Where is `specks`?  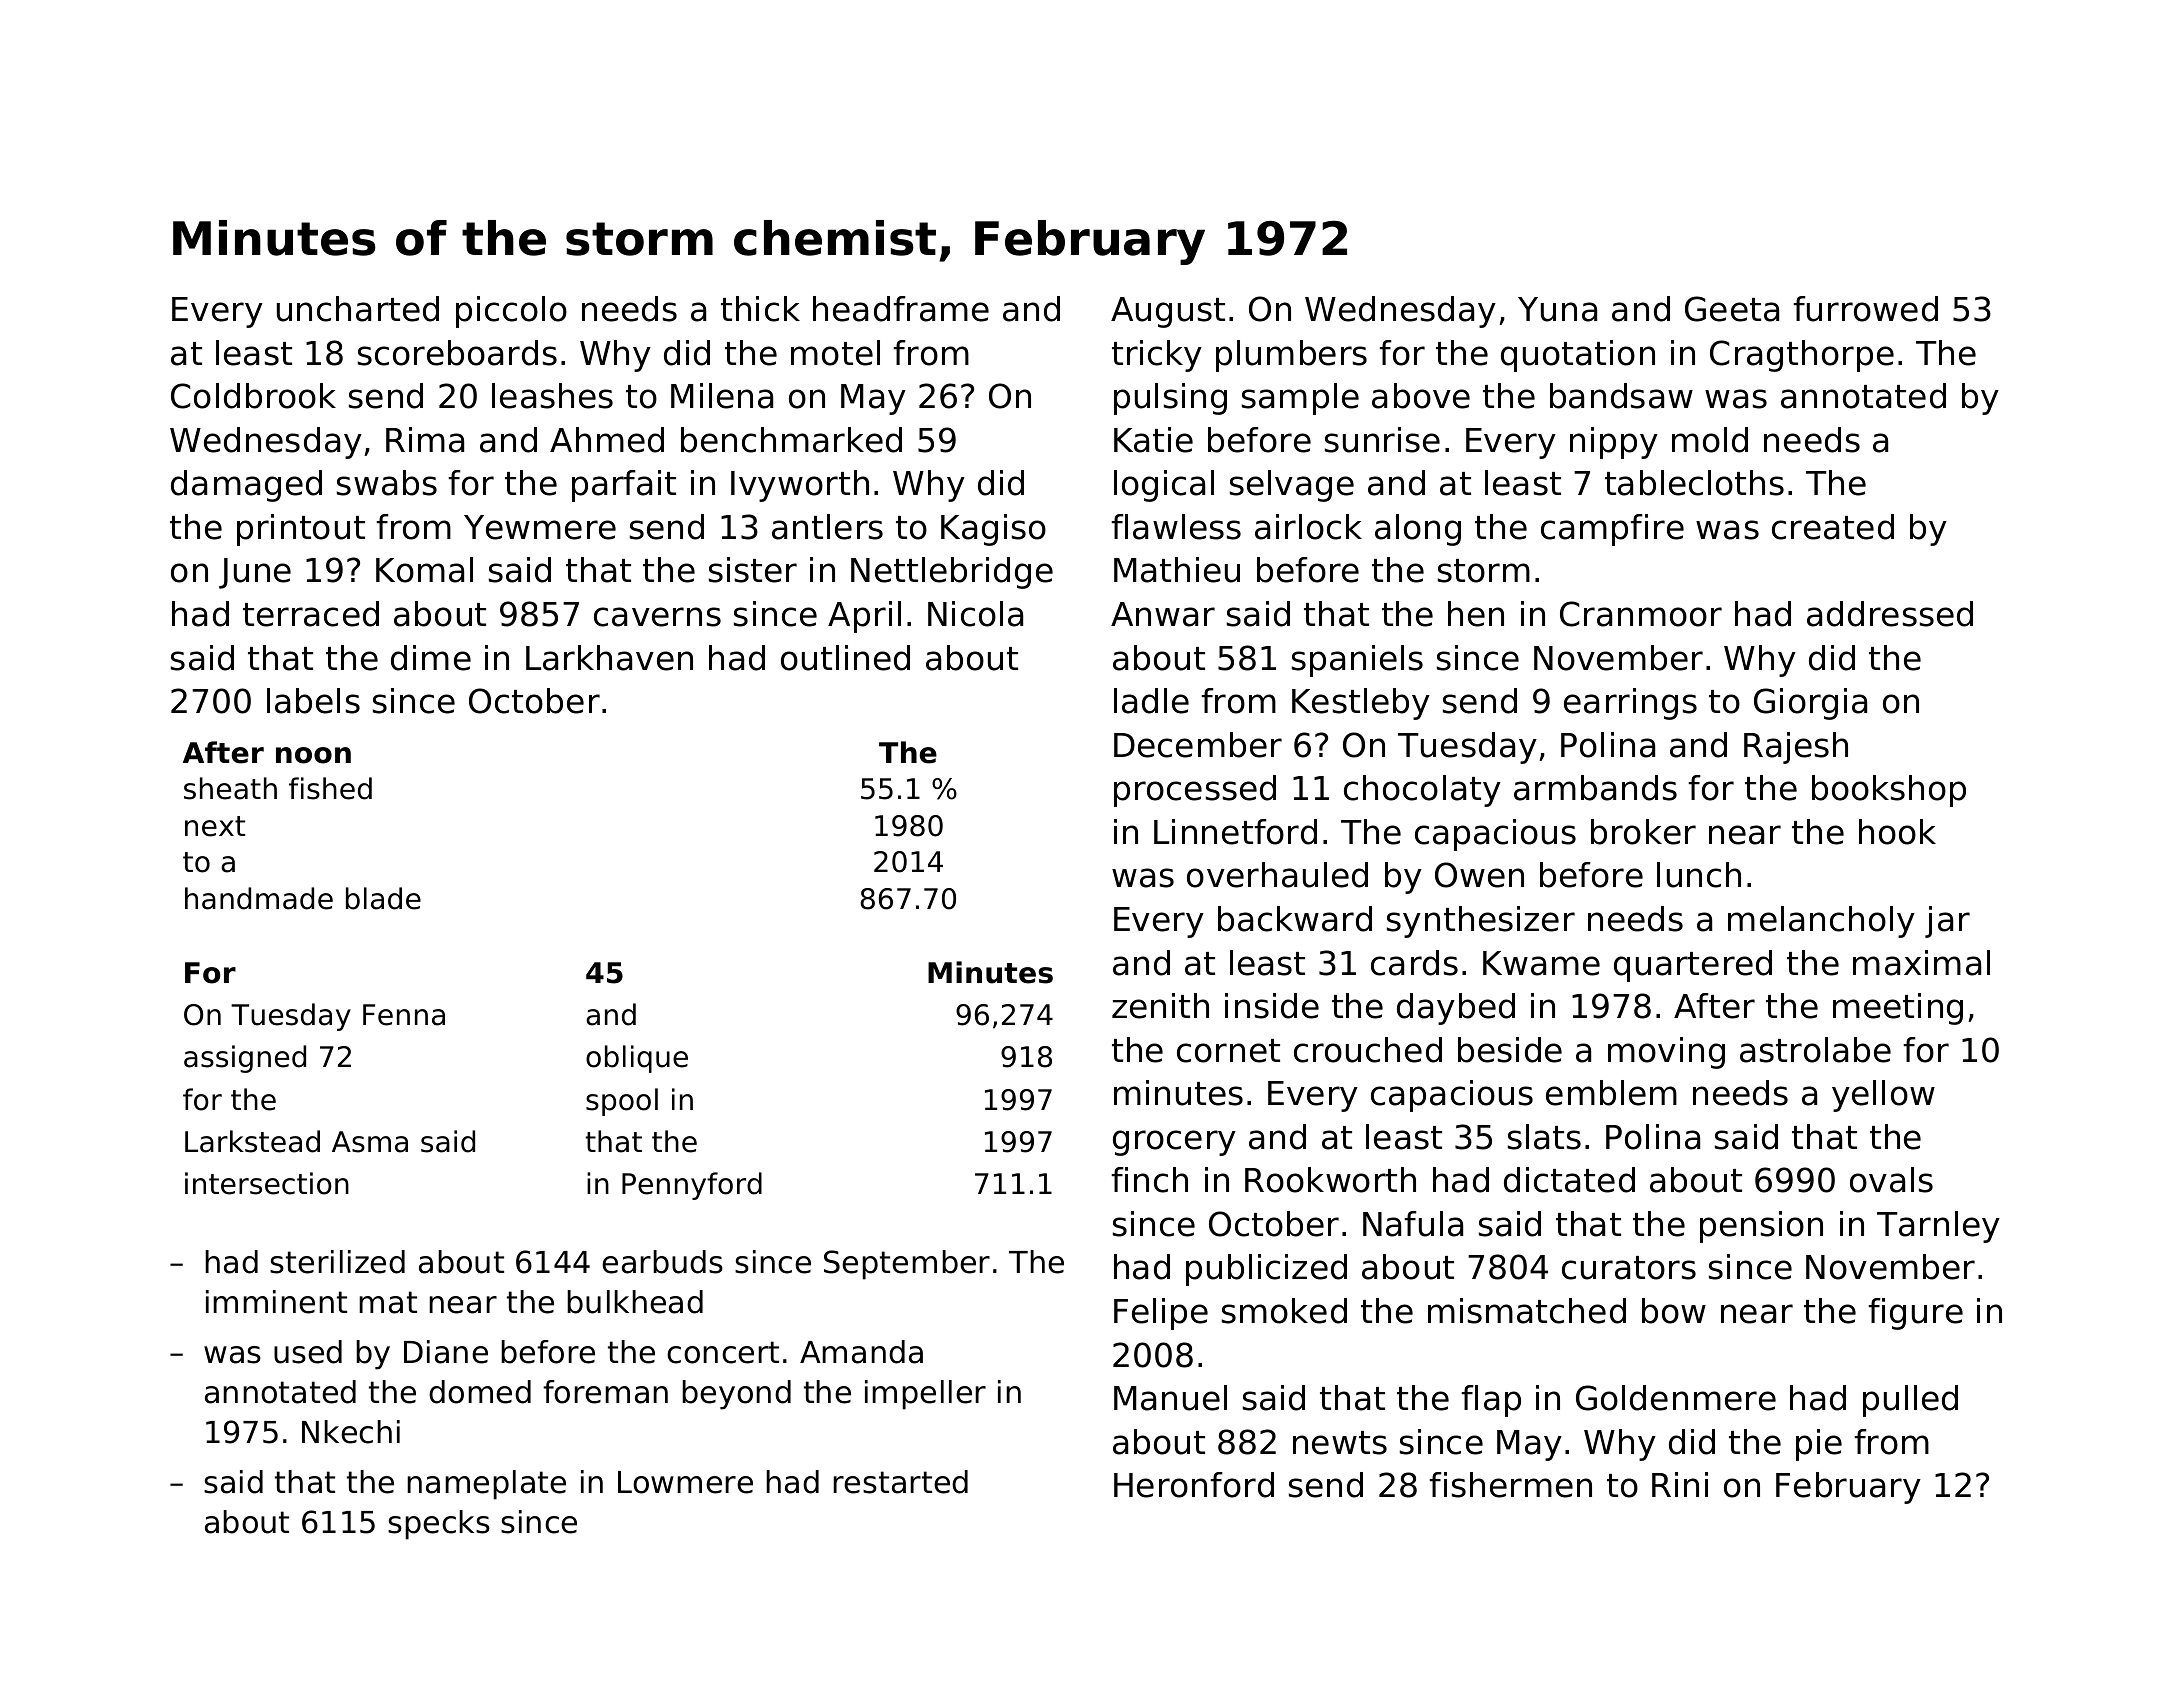 specks is located at coordinates (439, 1525).
